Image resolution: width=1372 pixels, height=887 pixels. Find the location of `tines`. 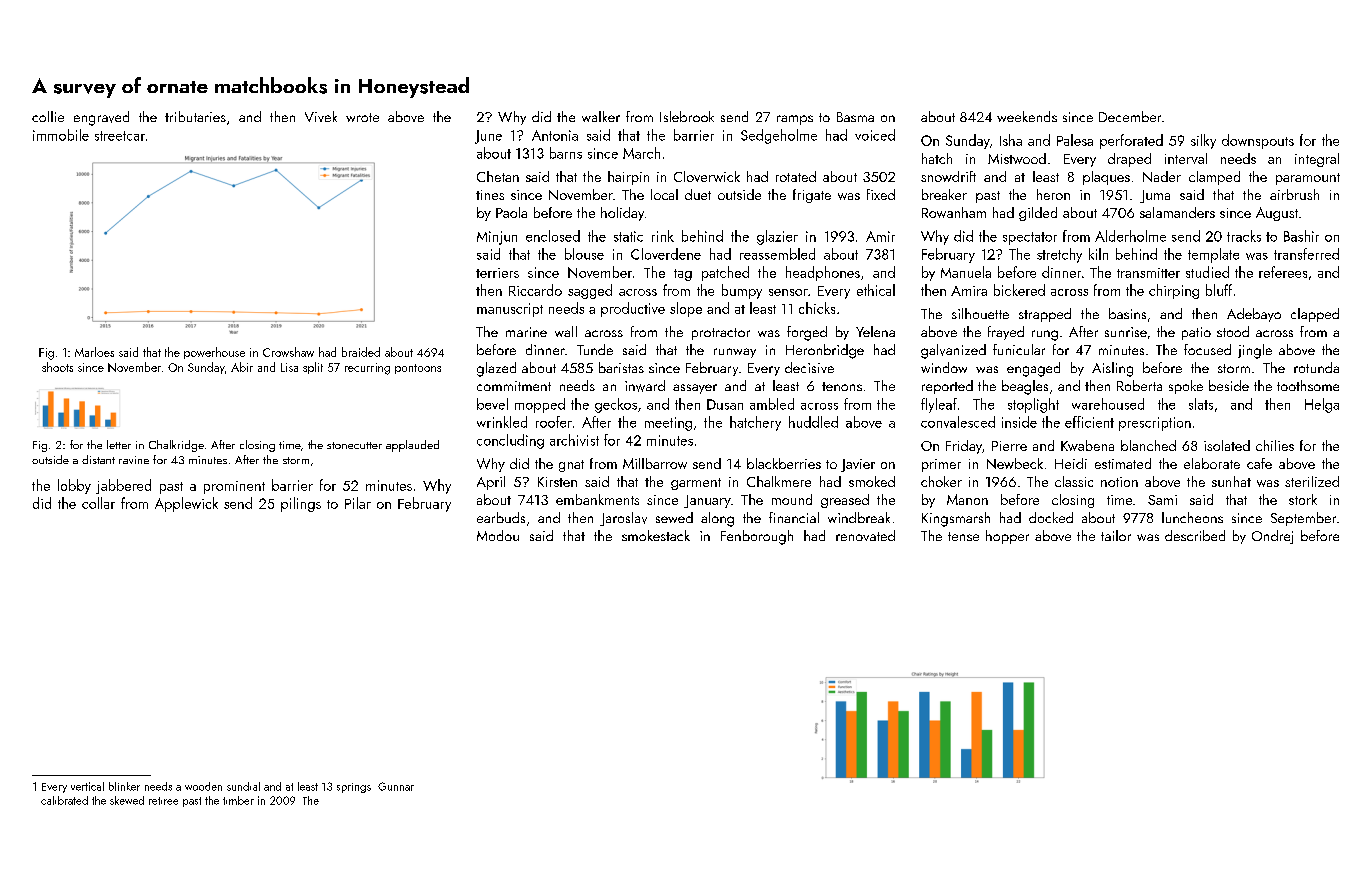

tines is located at coordinates (490, 195).
